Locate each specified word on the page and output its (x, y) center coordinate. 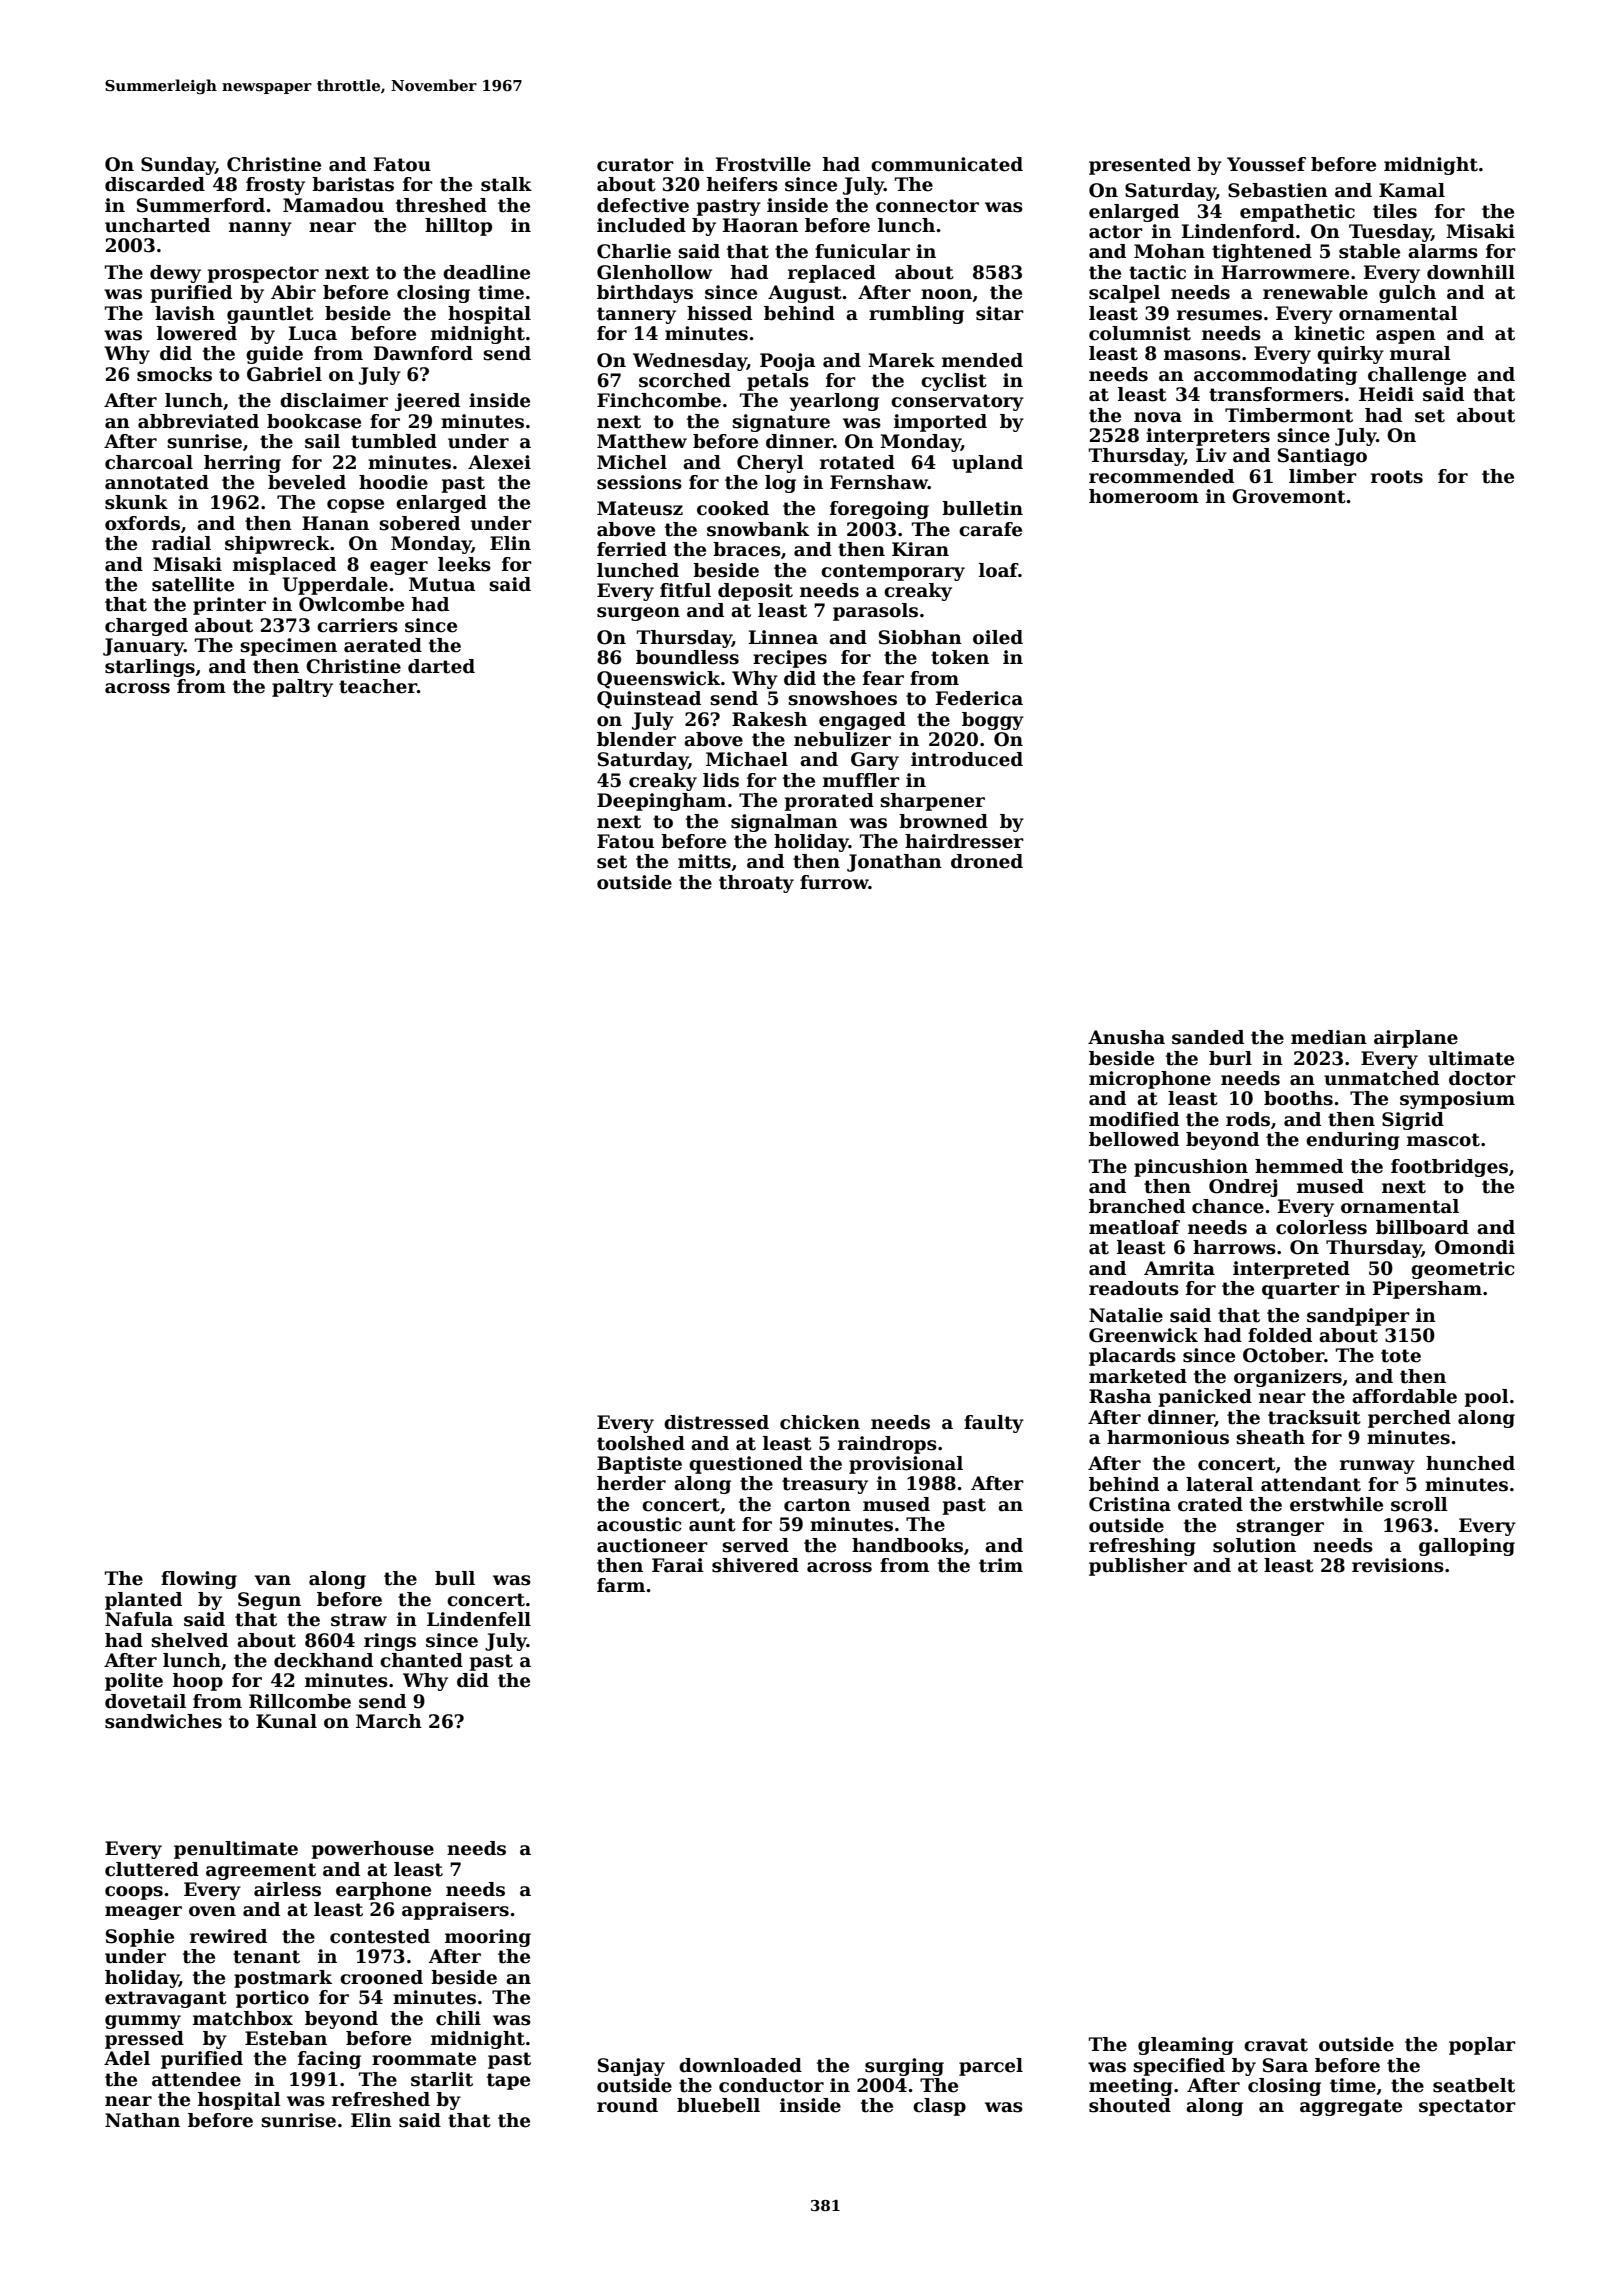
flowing (199, 1580)
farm (621, 1585)
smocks (174, 374)
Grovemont (1289, 496)
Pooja (788, 362)
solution (1254, 1545)
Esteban (286, 2038)
